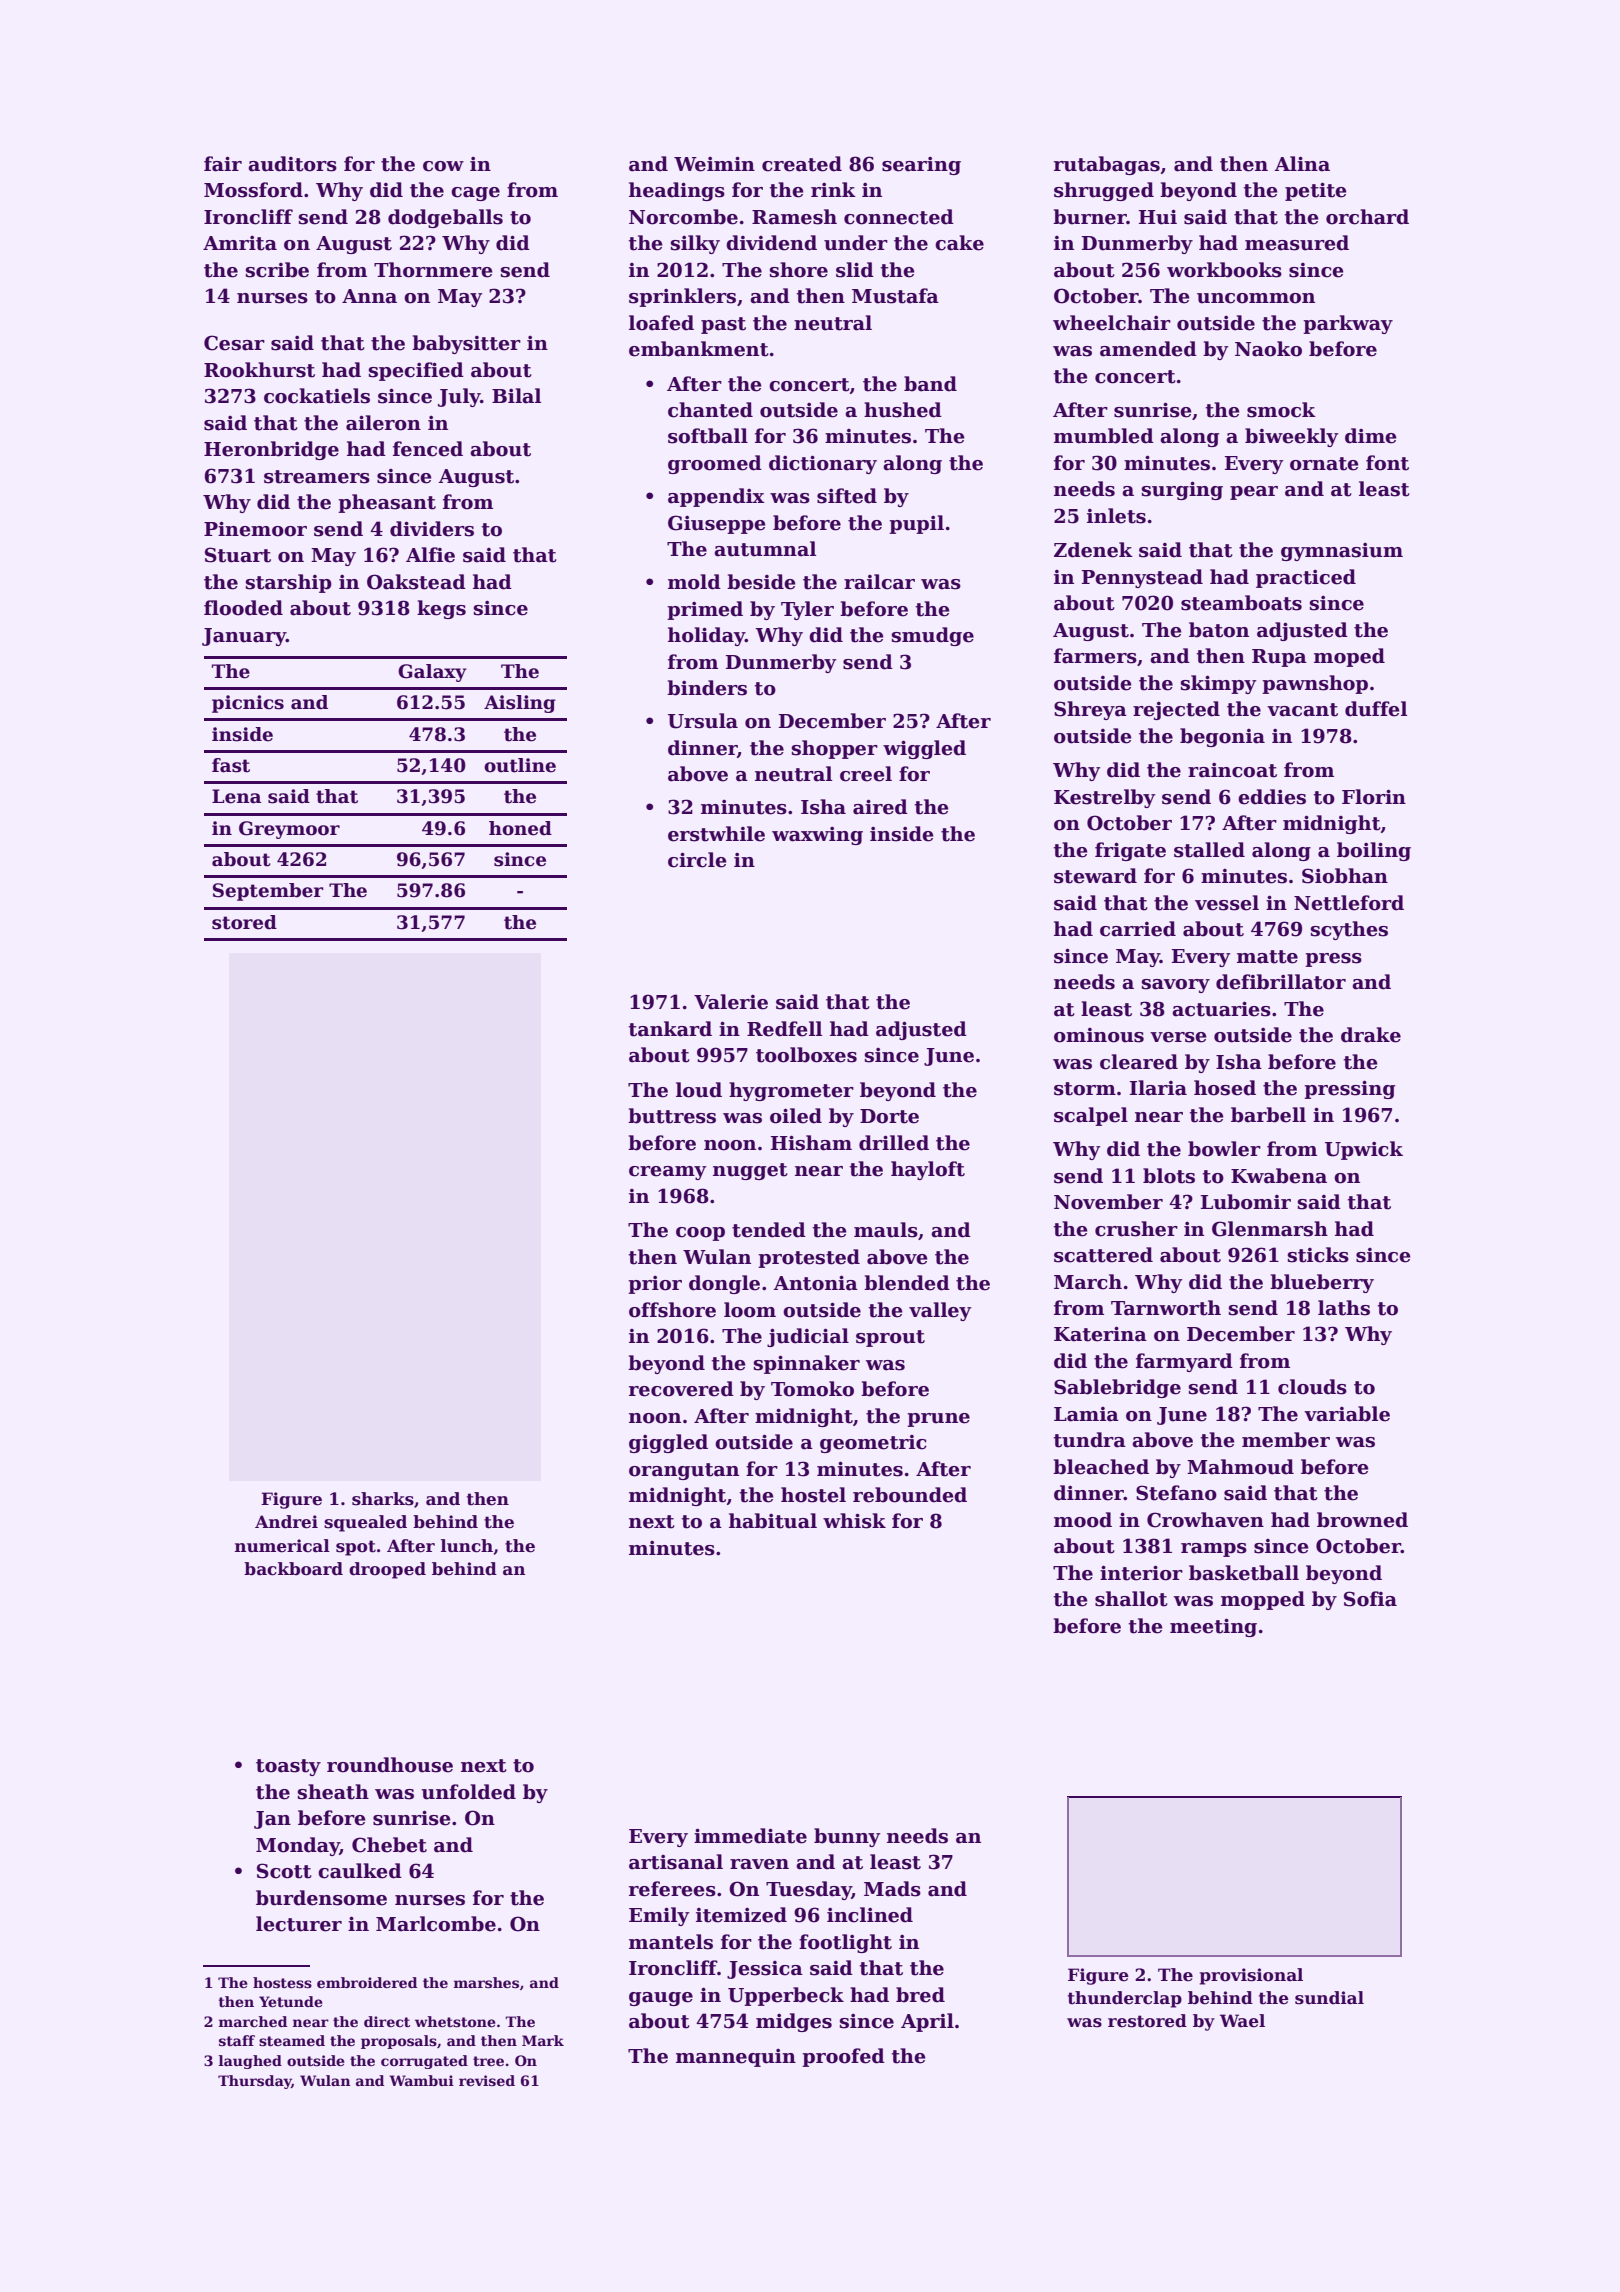 This document has width=1620, height=2292. Describe the element at coordinates (807, 610) in the document. I see `Tyler` at that location.
